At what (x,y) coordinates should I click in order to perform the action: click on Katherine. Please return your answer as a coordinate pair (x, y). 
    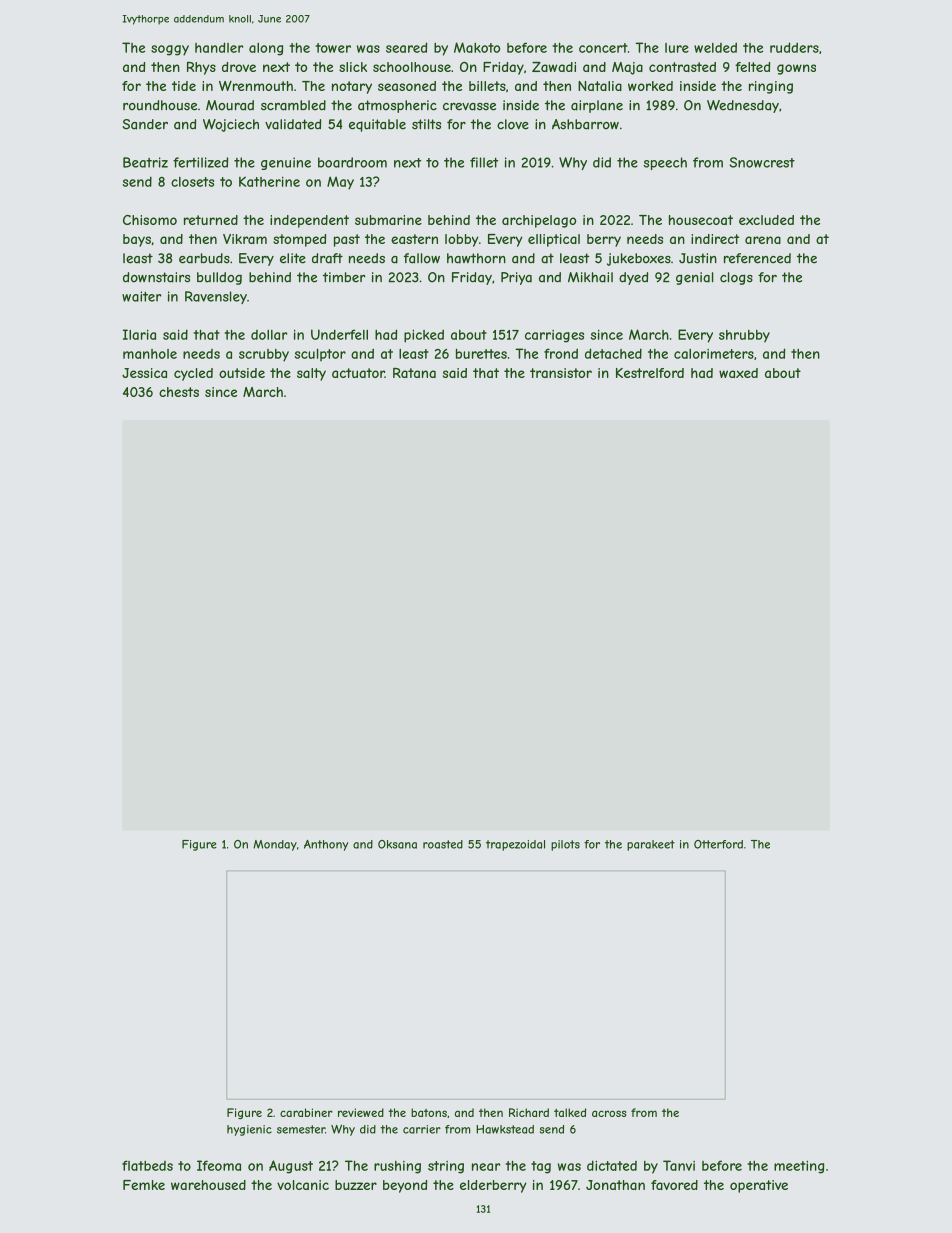
    Looking at the image, I should click on (269, 181).
